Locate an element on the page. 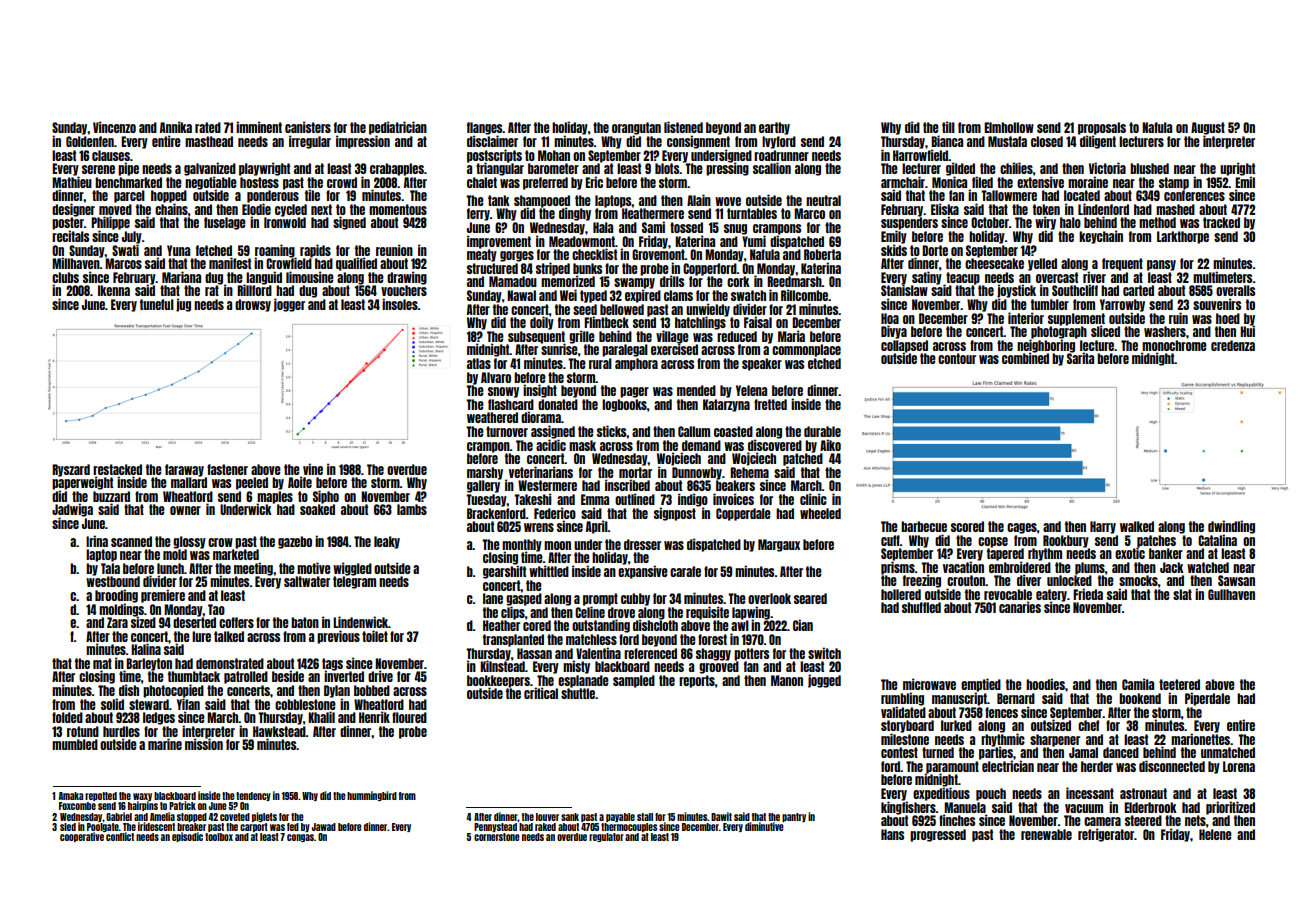 The width and height of the page is (1308, 924). vine is located at coordinates (313, 469).
